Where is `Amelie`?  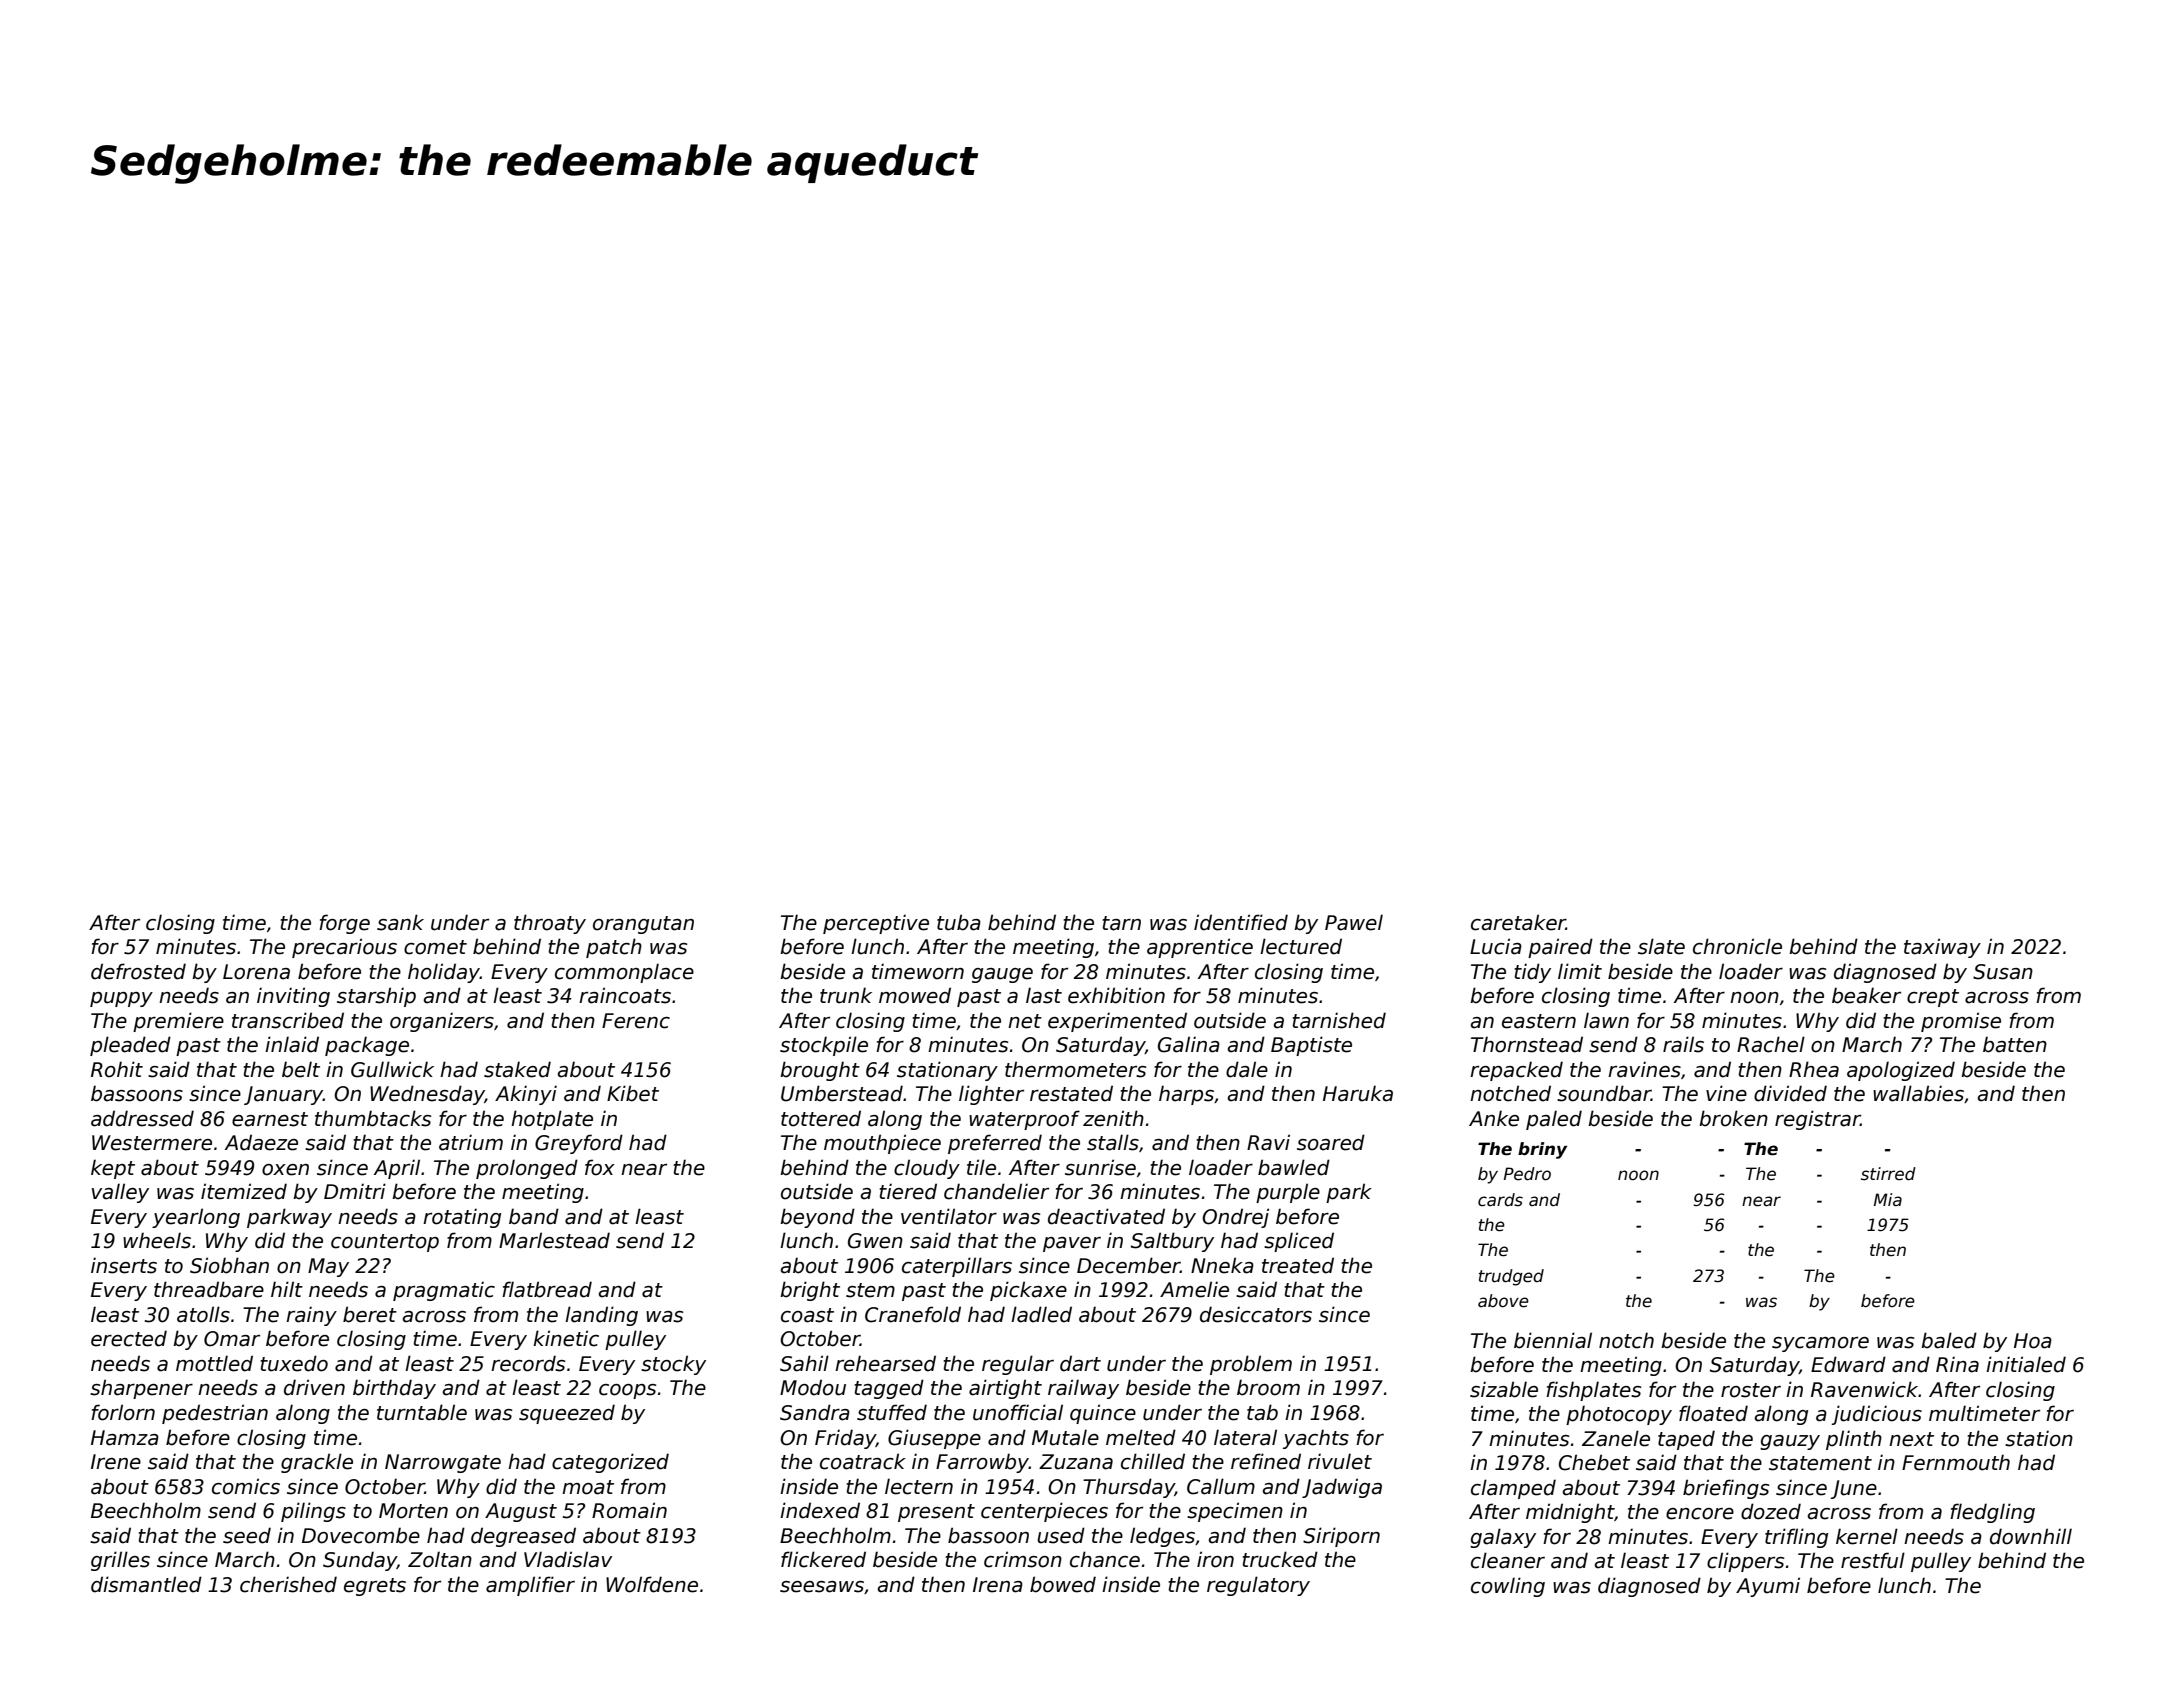
Amelie is located at coordinates (1194, 1289).
